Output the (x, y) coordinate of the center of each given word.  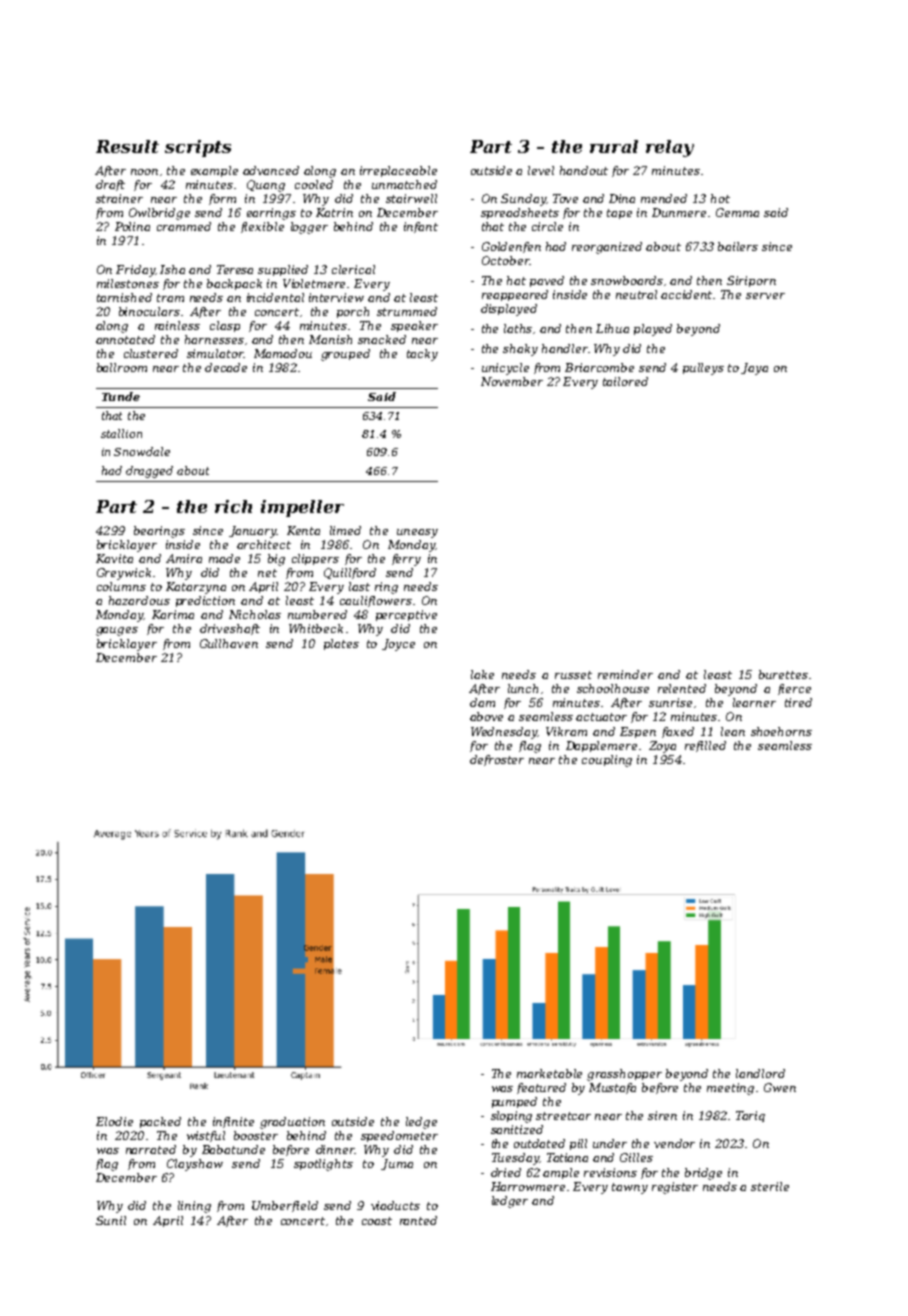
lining (194, 1207)
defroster (497, 760)
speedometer (399, 1136)
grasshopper (624, 1075)
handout (584, 170)
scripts (198, 148)
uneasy (417, 533)
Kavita (114, 558)
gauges (117, 631)
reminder (625, 674)
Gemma (737, 212)
